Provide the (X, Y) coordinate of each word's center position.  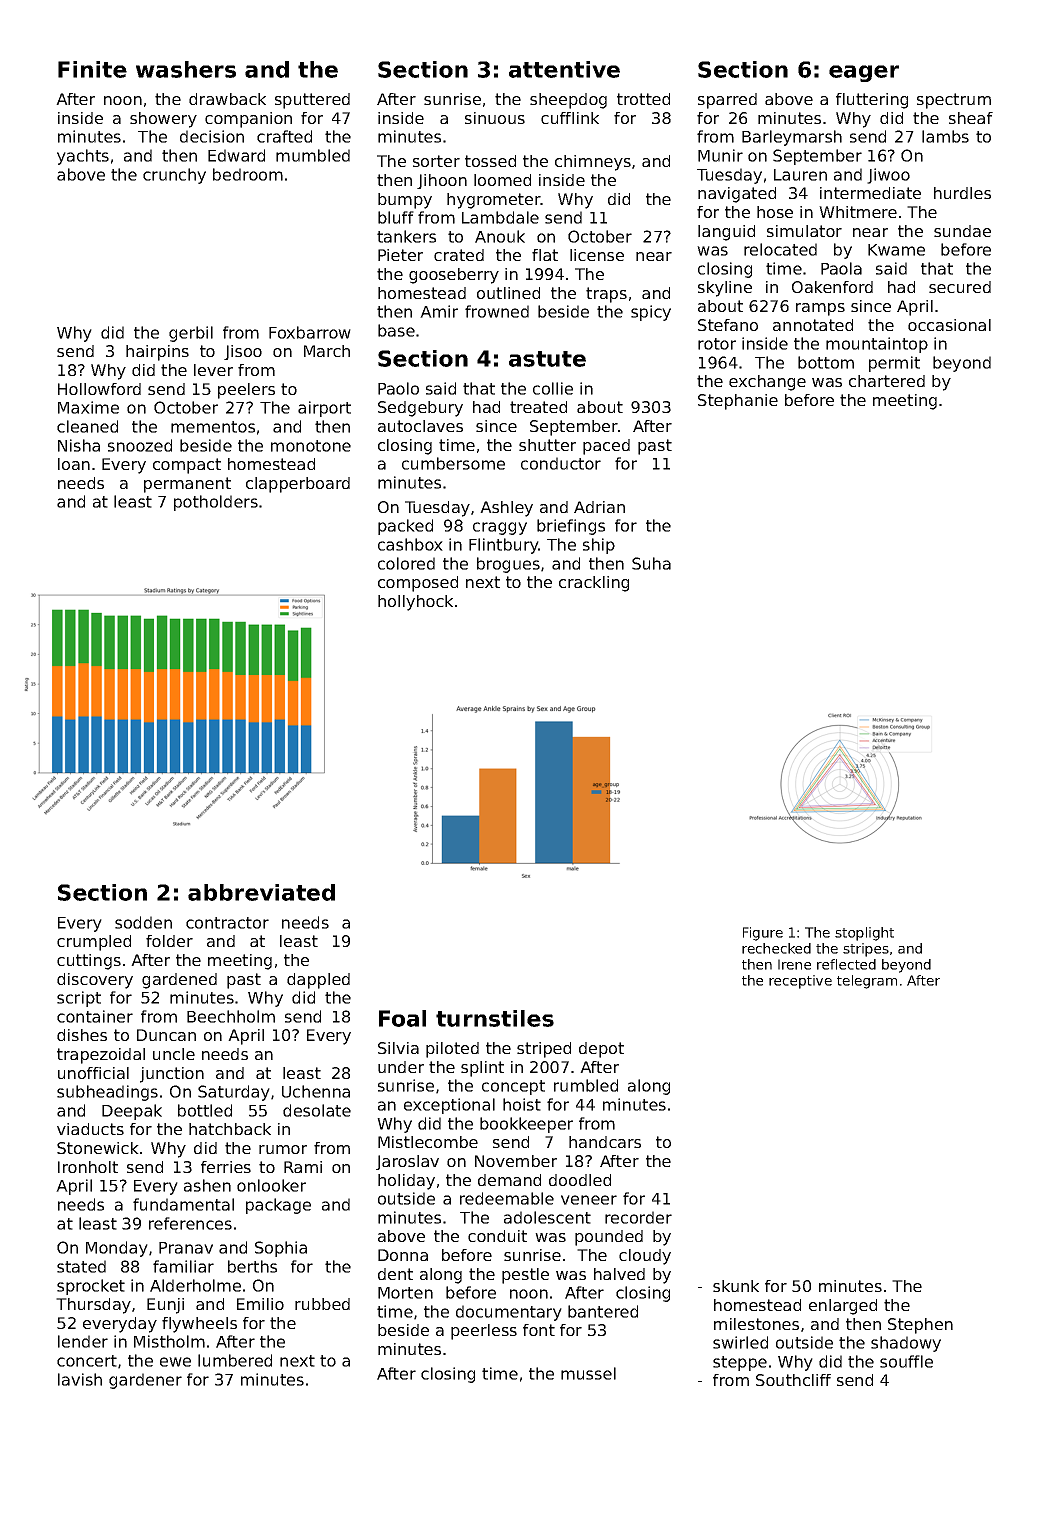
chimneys (593, 163)
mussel (588, 1373)
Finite (92, 69)
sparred (727, 101)
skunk (736, 1286)
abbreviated (261, 892)
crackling (594, 584)
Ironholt (88, 1167)
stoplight (864, 934)
